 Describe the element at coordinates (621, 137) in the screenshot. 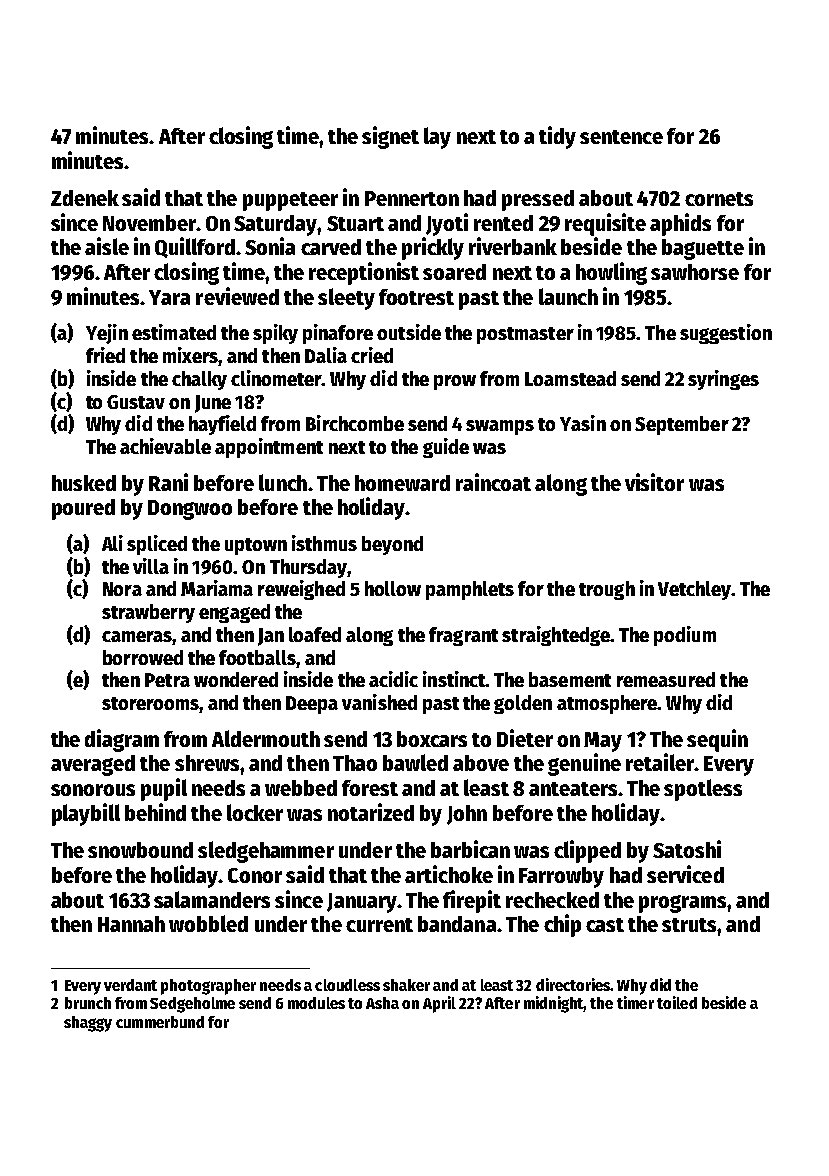

I see `sentence` at that location.
